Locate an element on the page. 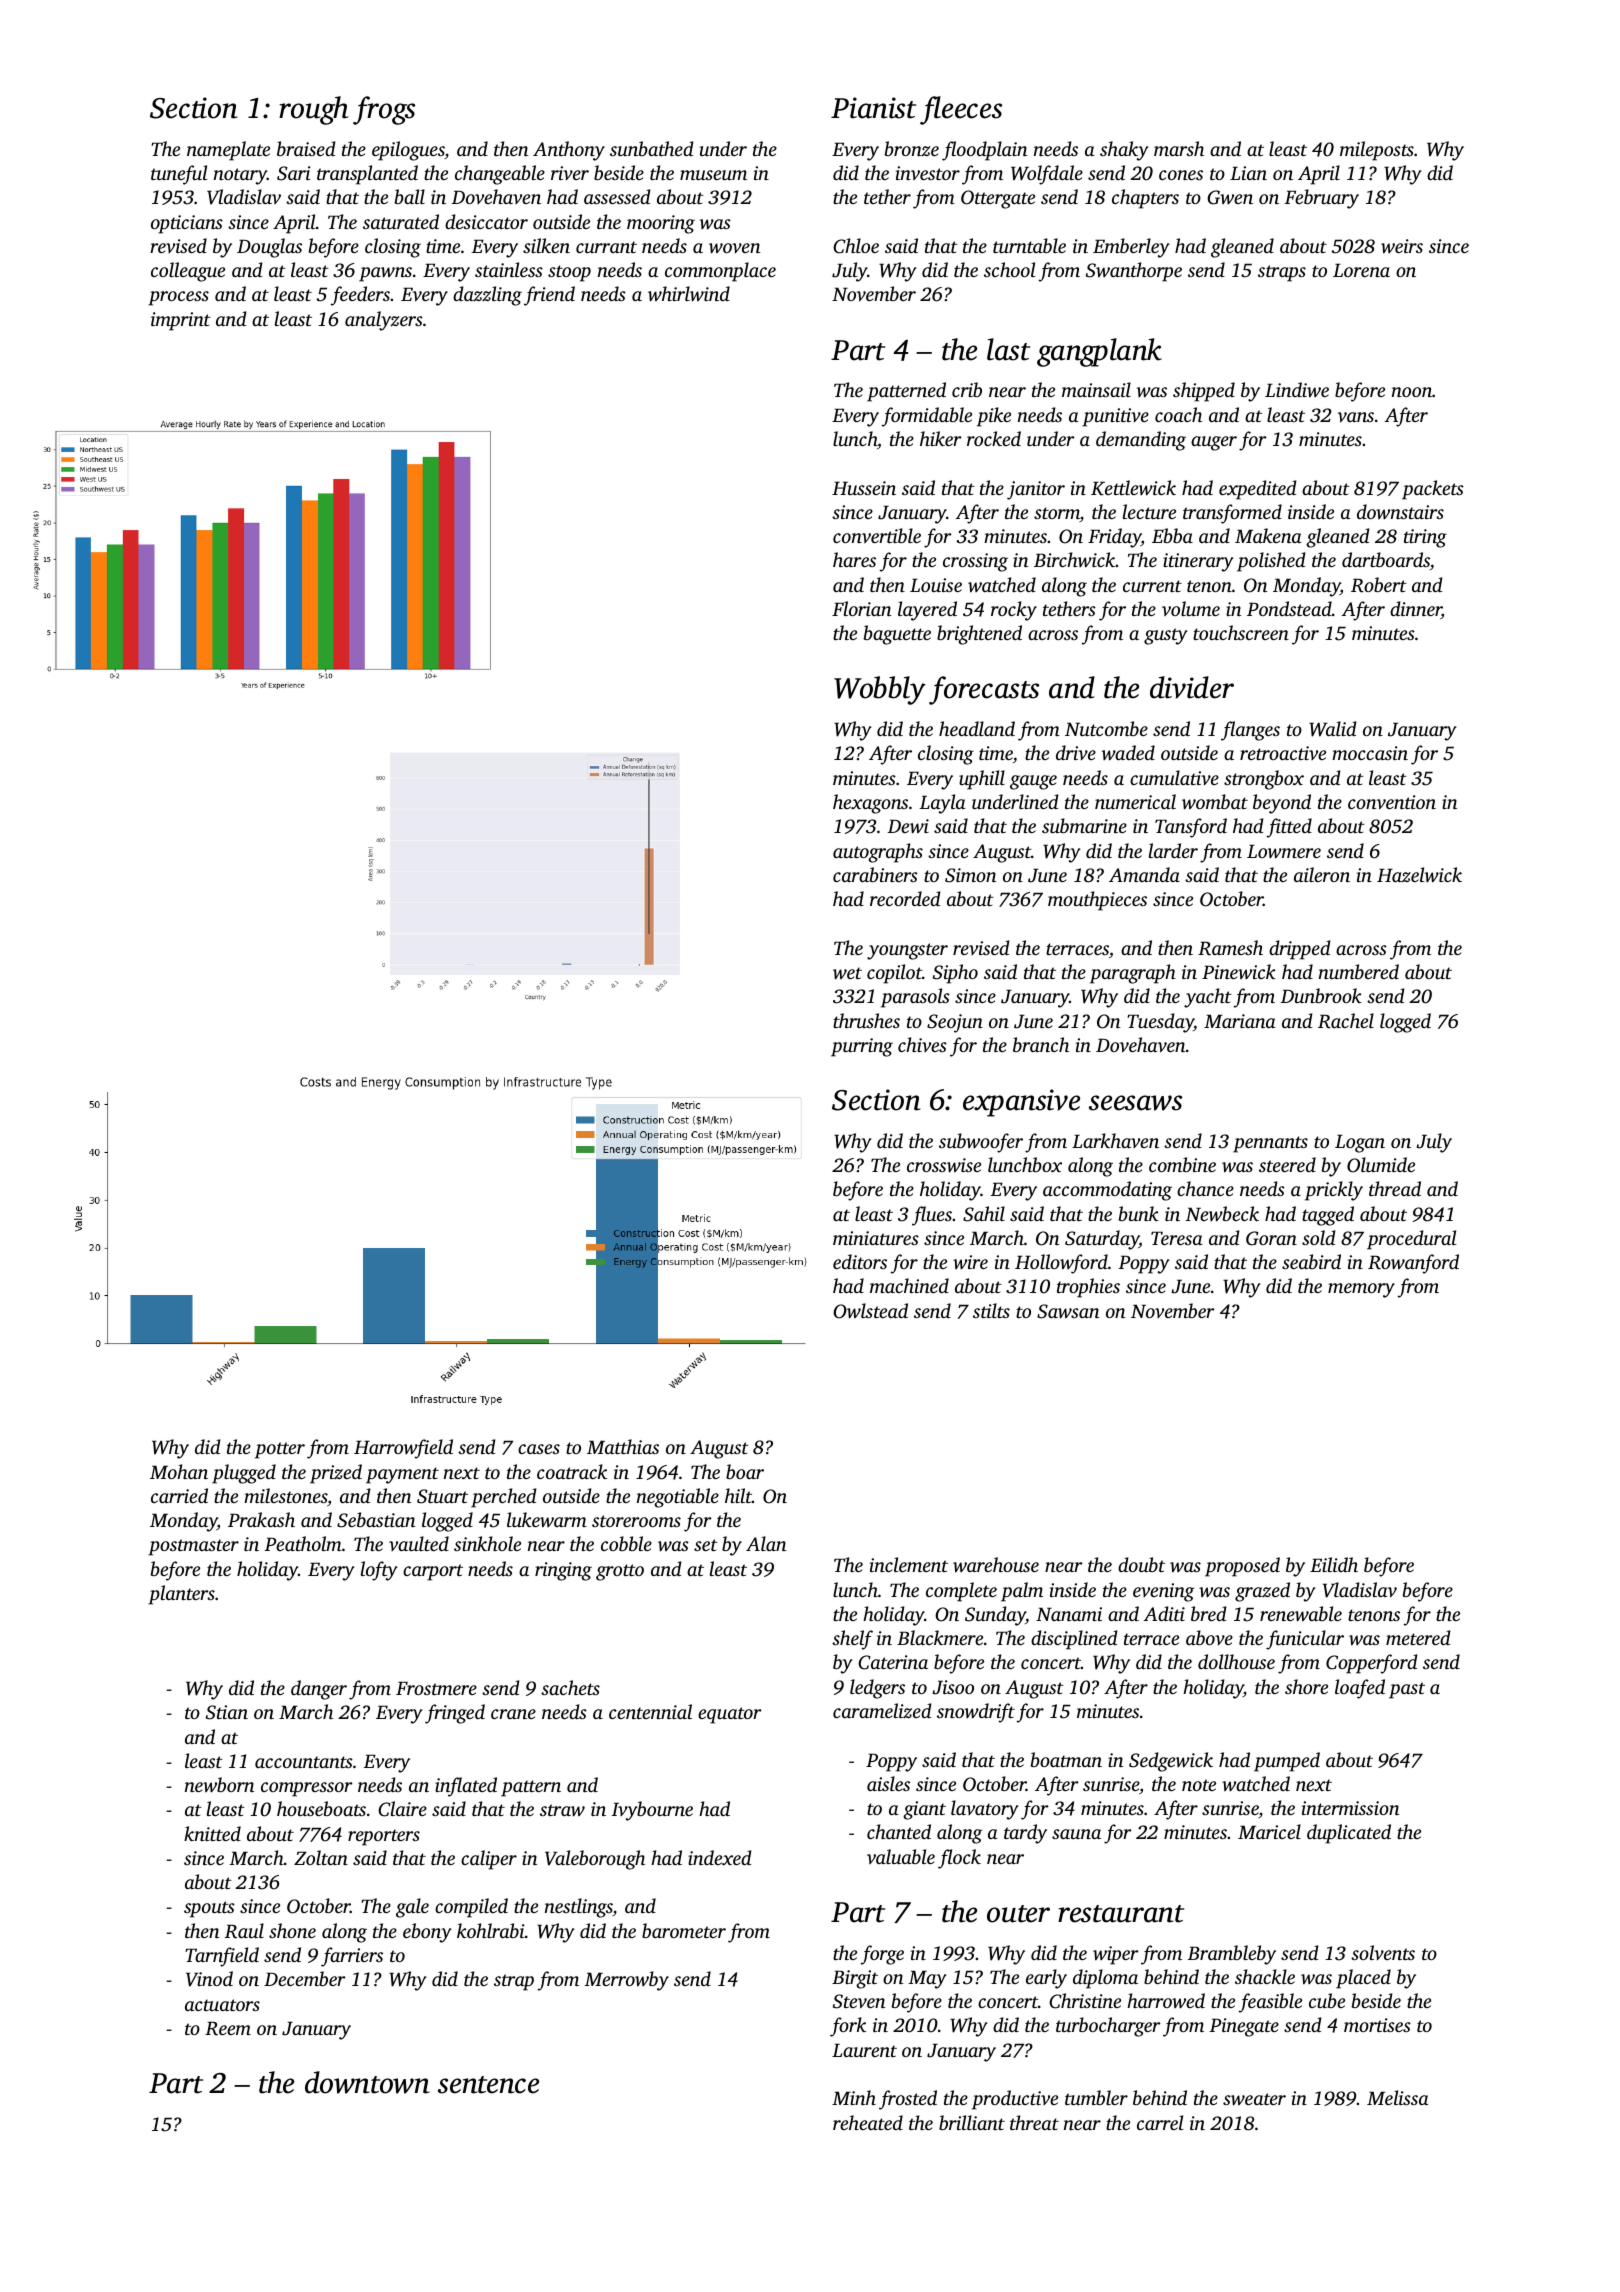 Image resolution: width=1620 pixels, height=2292 pixels. sold is located at coordinates (1319, 1237).
